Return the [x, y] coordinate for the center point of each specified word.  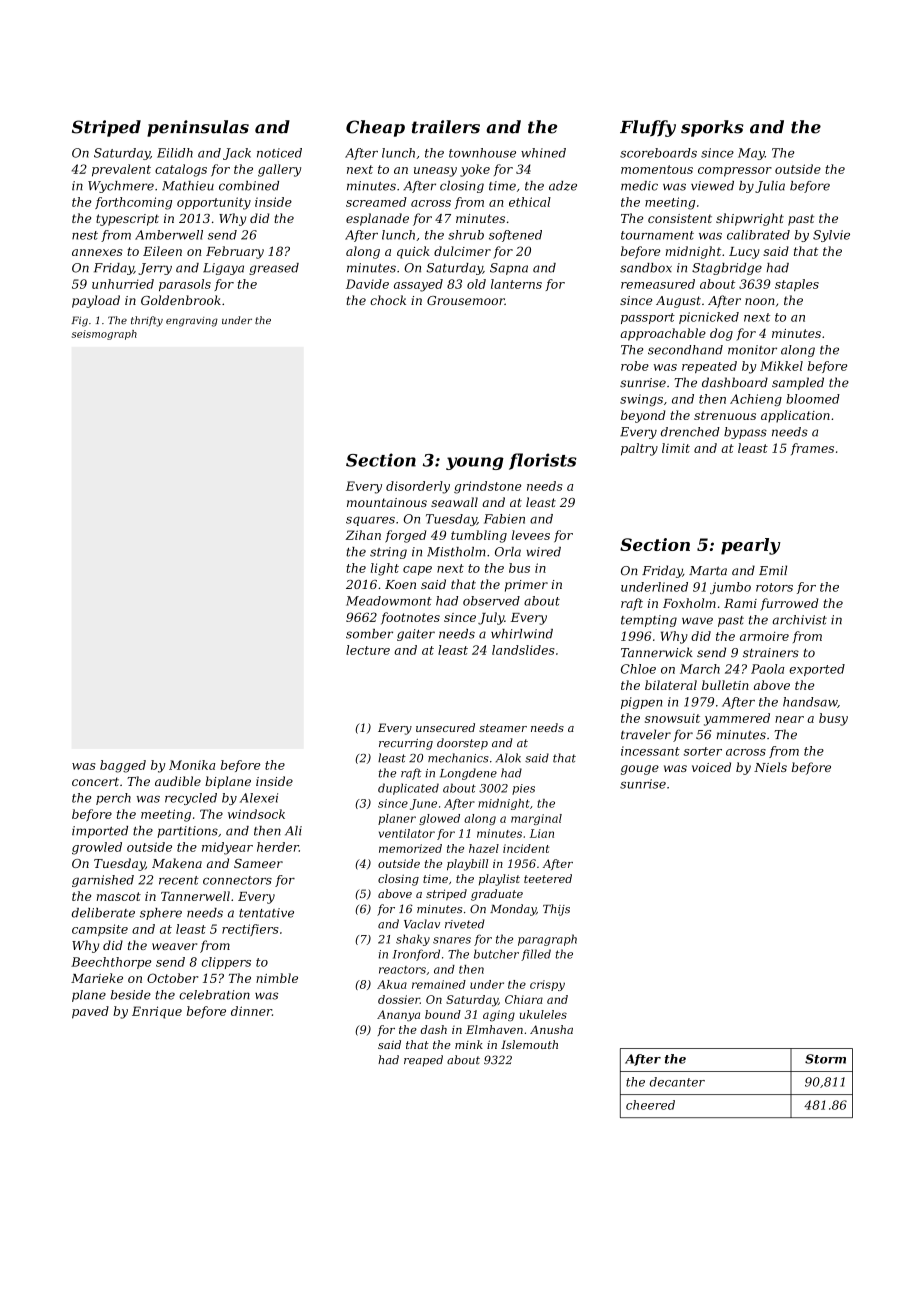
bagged [123, 766]
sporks [712, 128]
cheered [650, 1105]
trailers [446, 127]
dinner [251, 1011]
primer [526, 586]
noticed [279, 153]
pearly [751, 546]
